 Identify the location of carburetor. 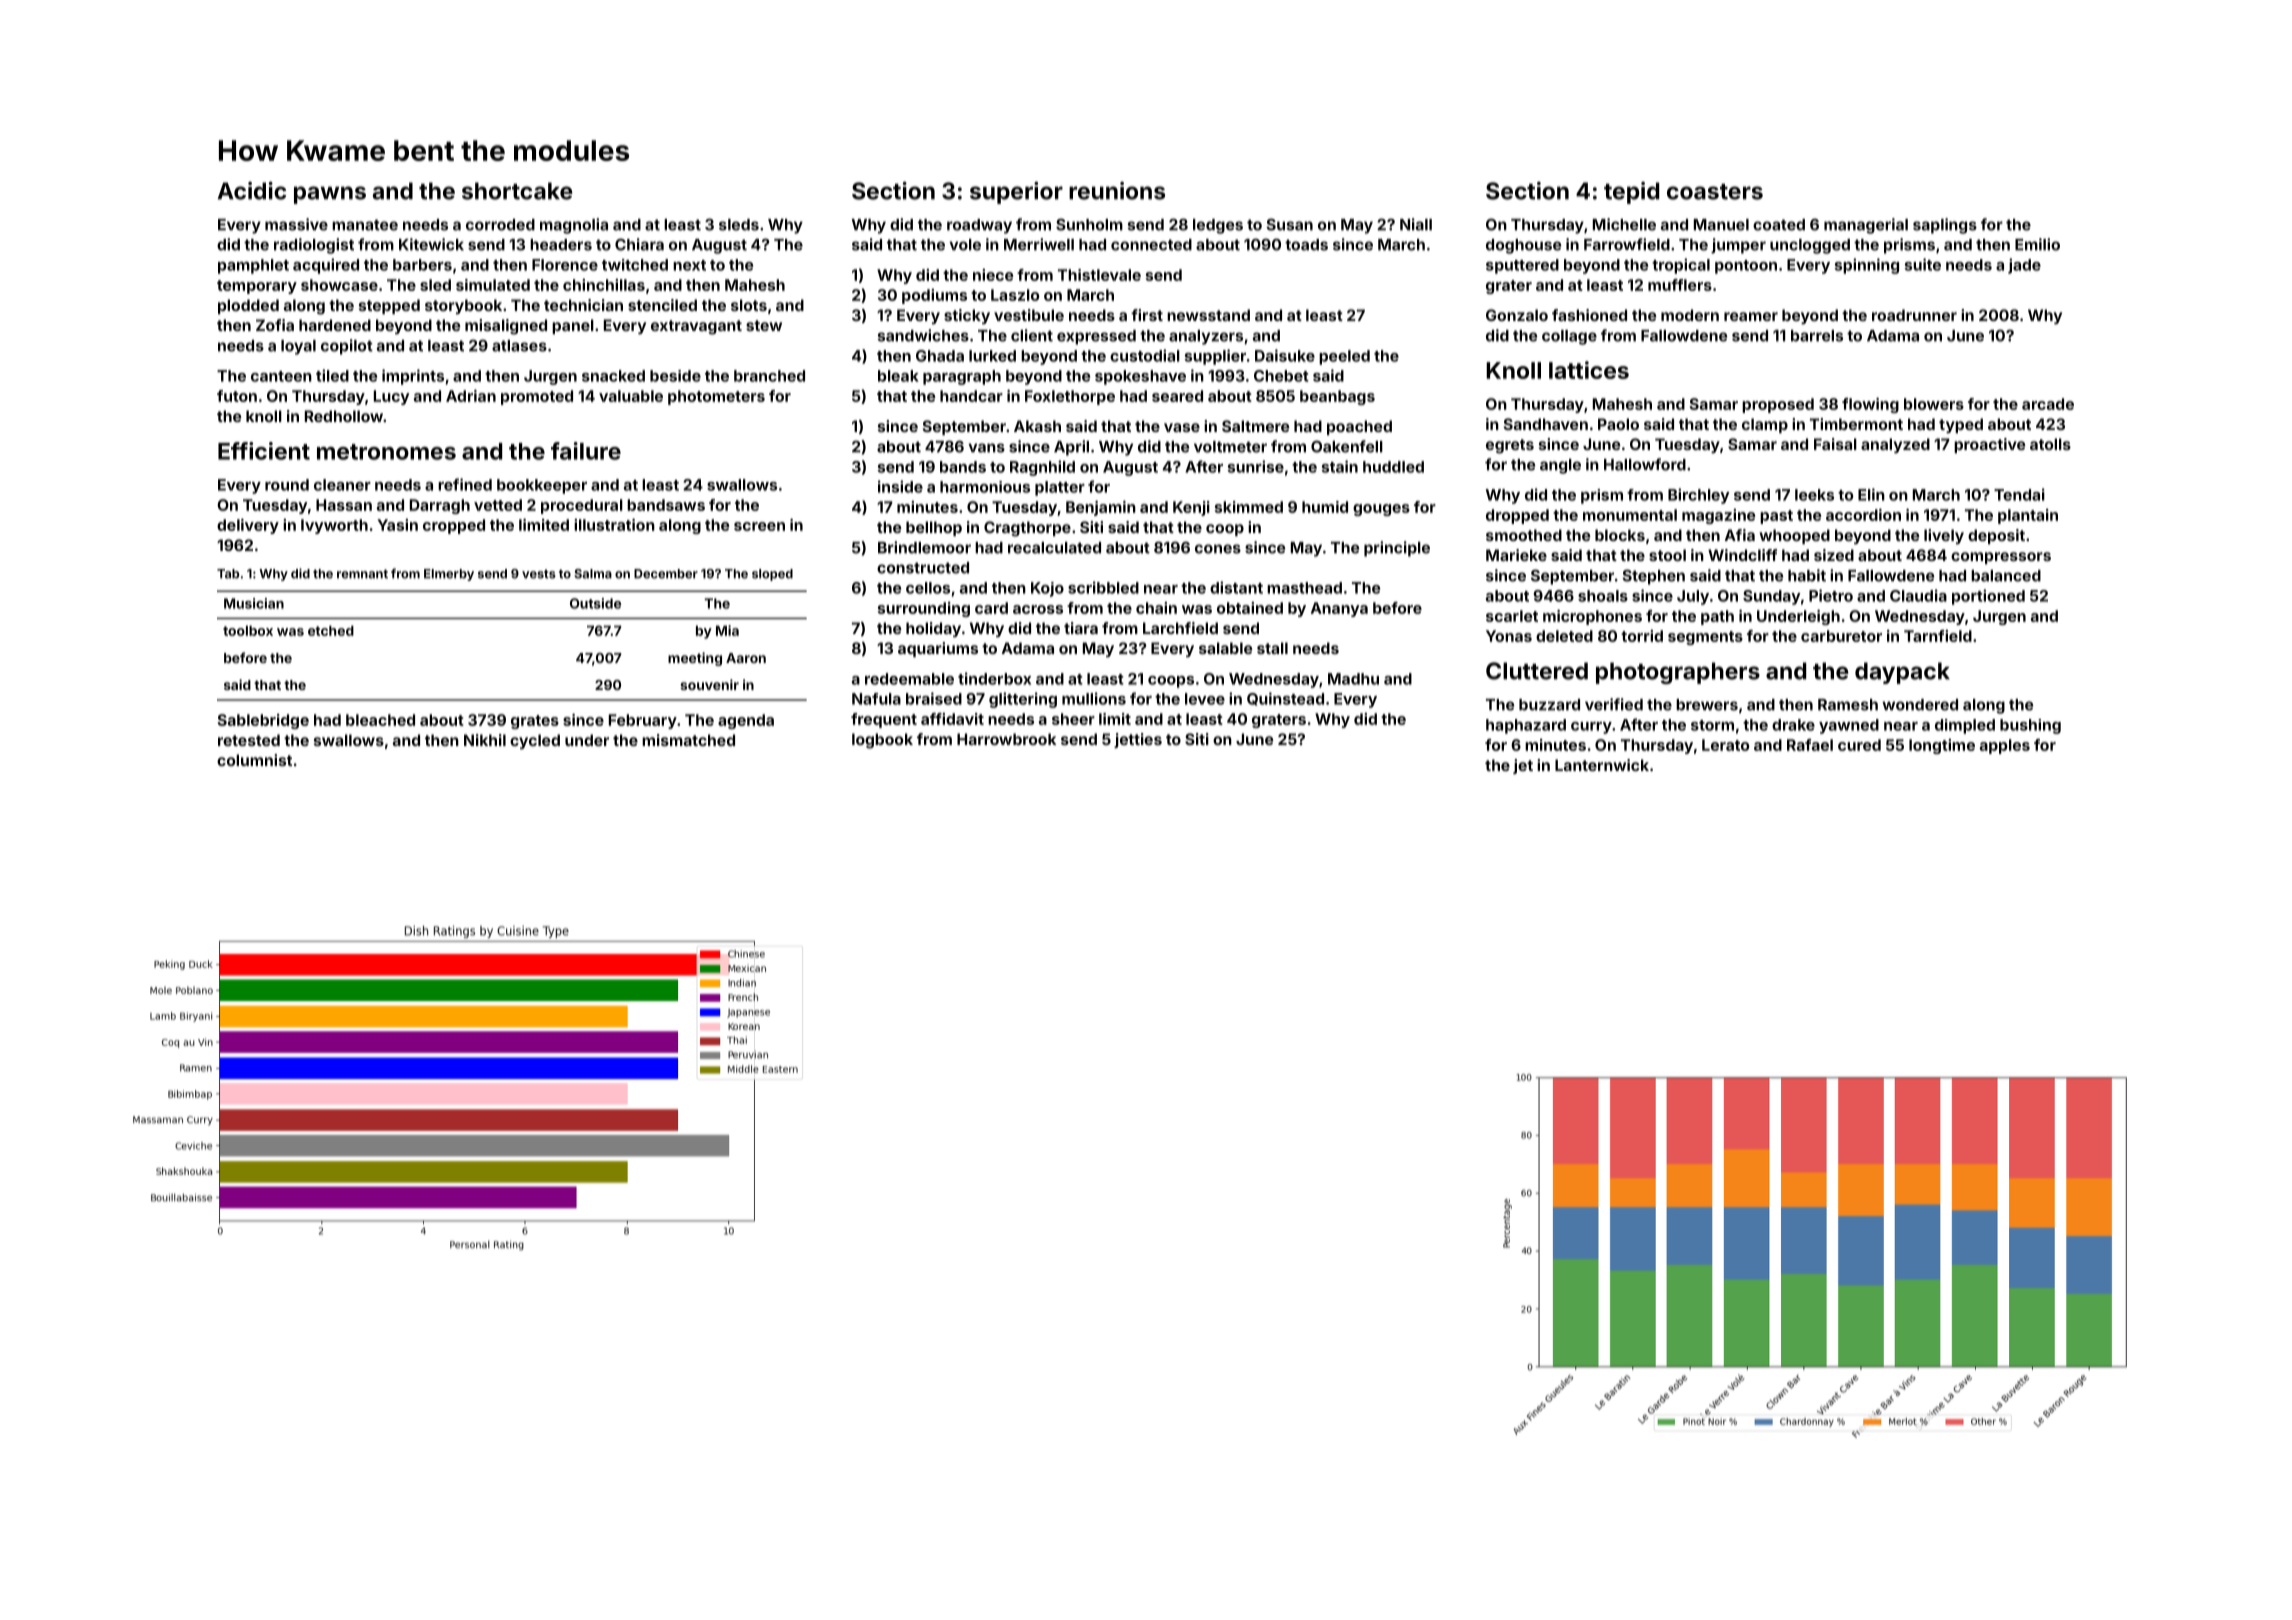
(1841, 636).
